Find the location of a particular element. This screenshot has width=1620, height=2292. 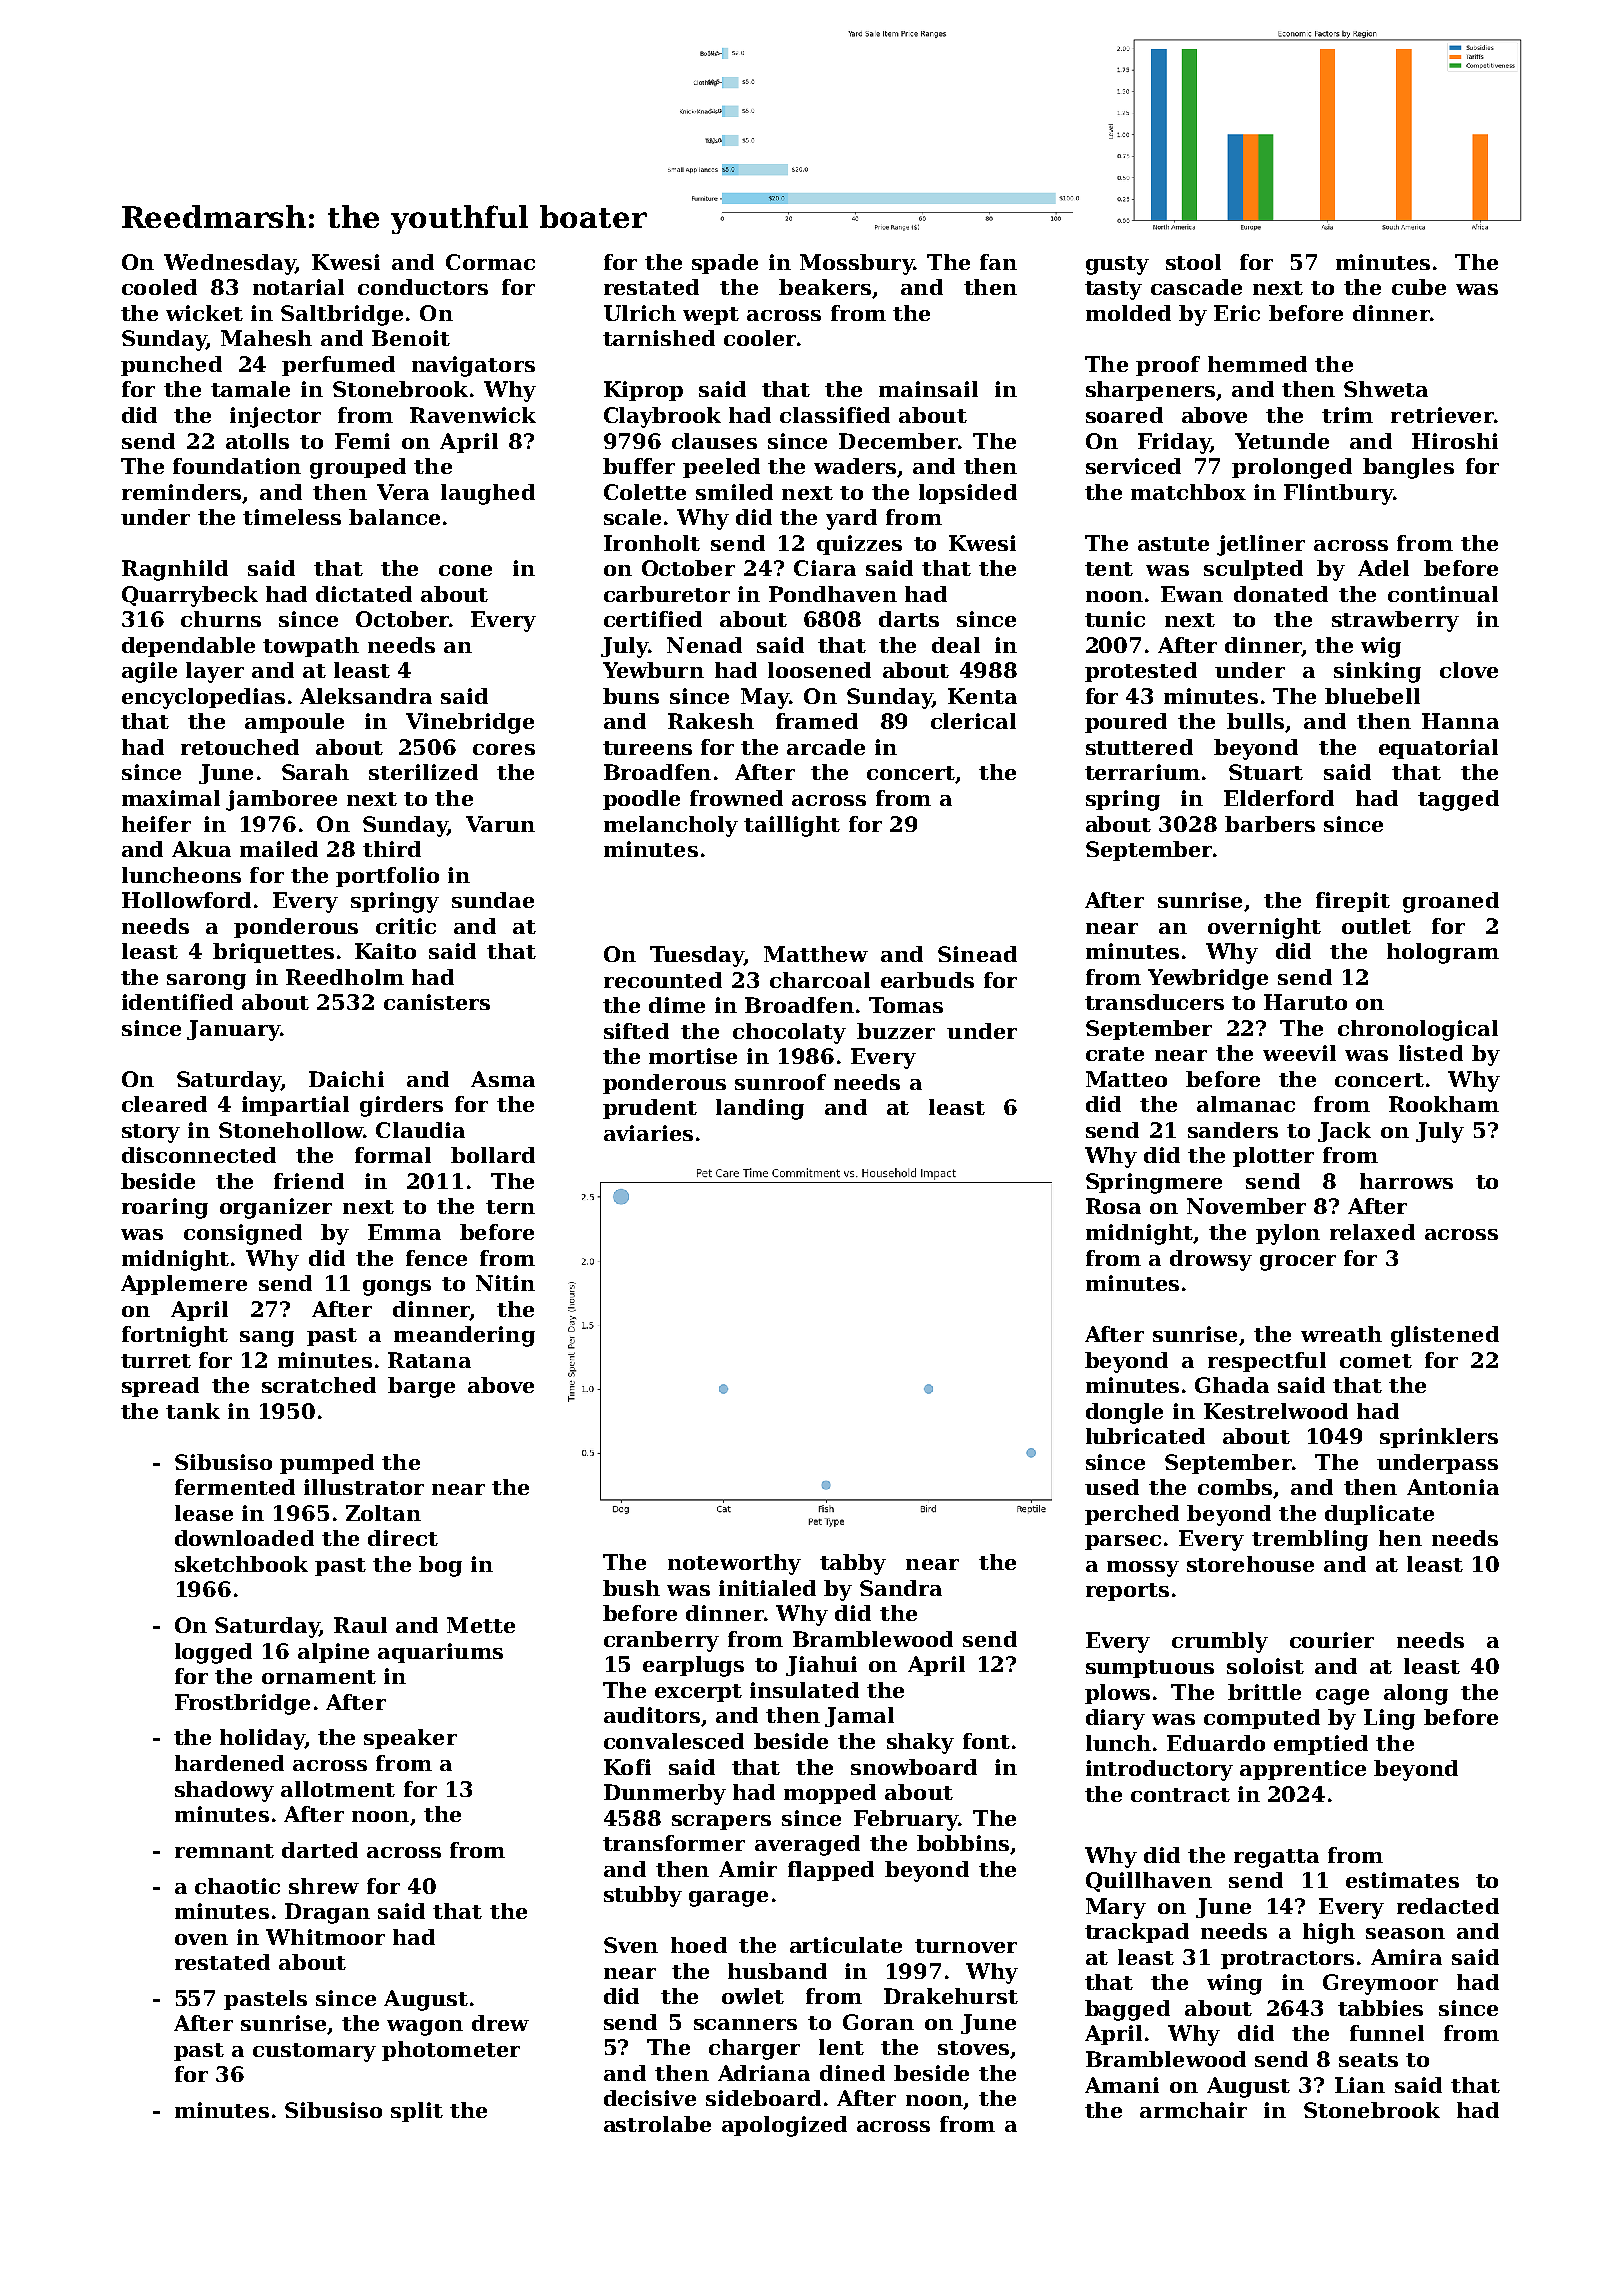

impartial is located at coordinates (295, 1106).
